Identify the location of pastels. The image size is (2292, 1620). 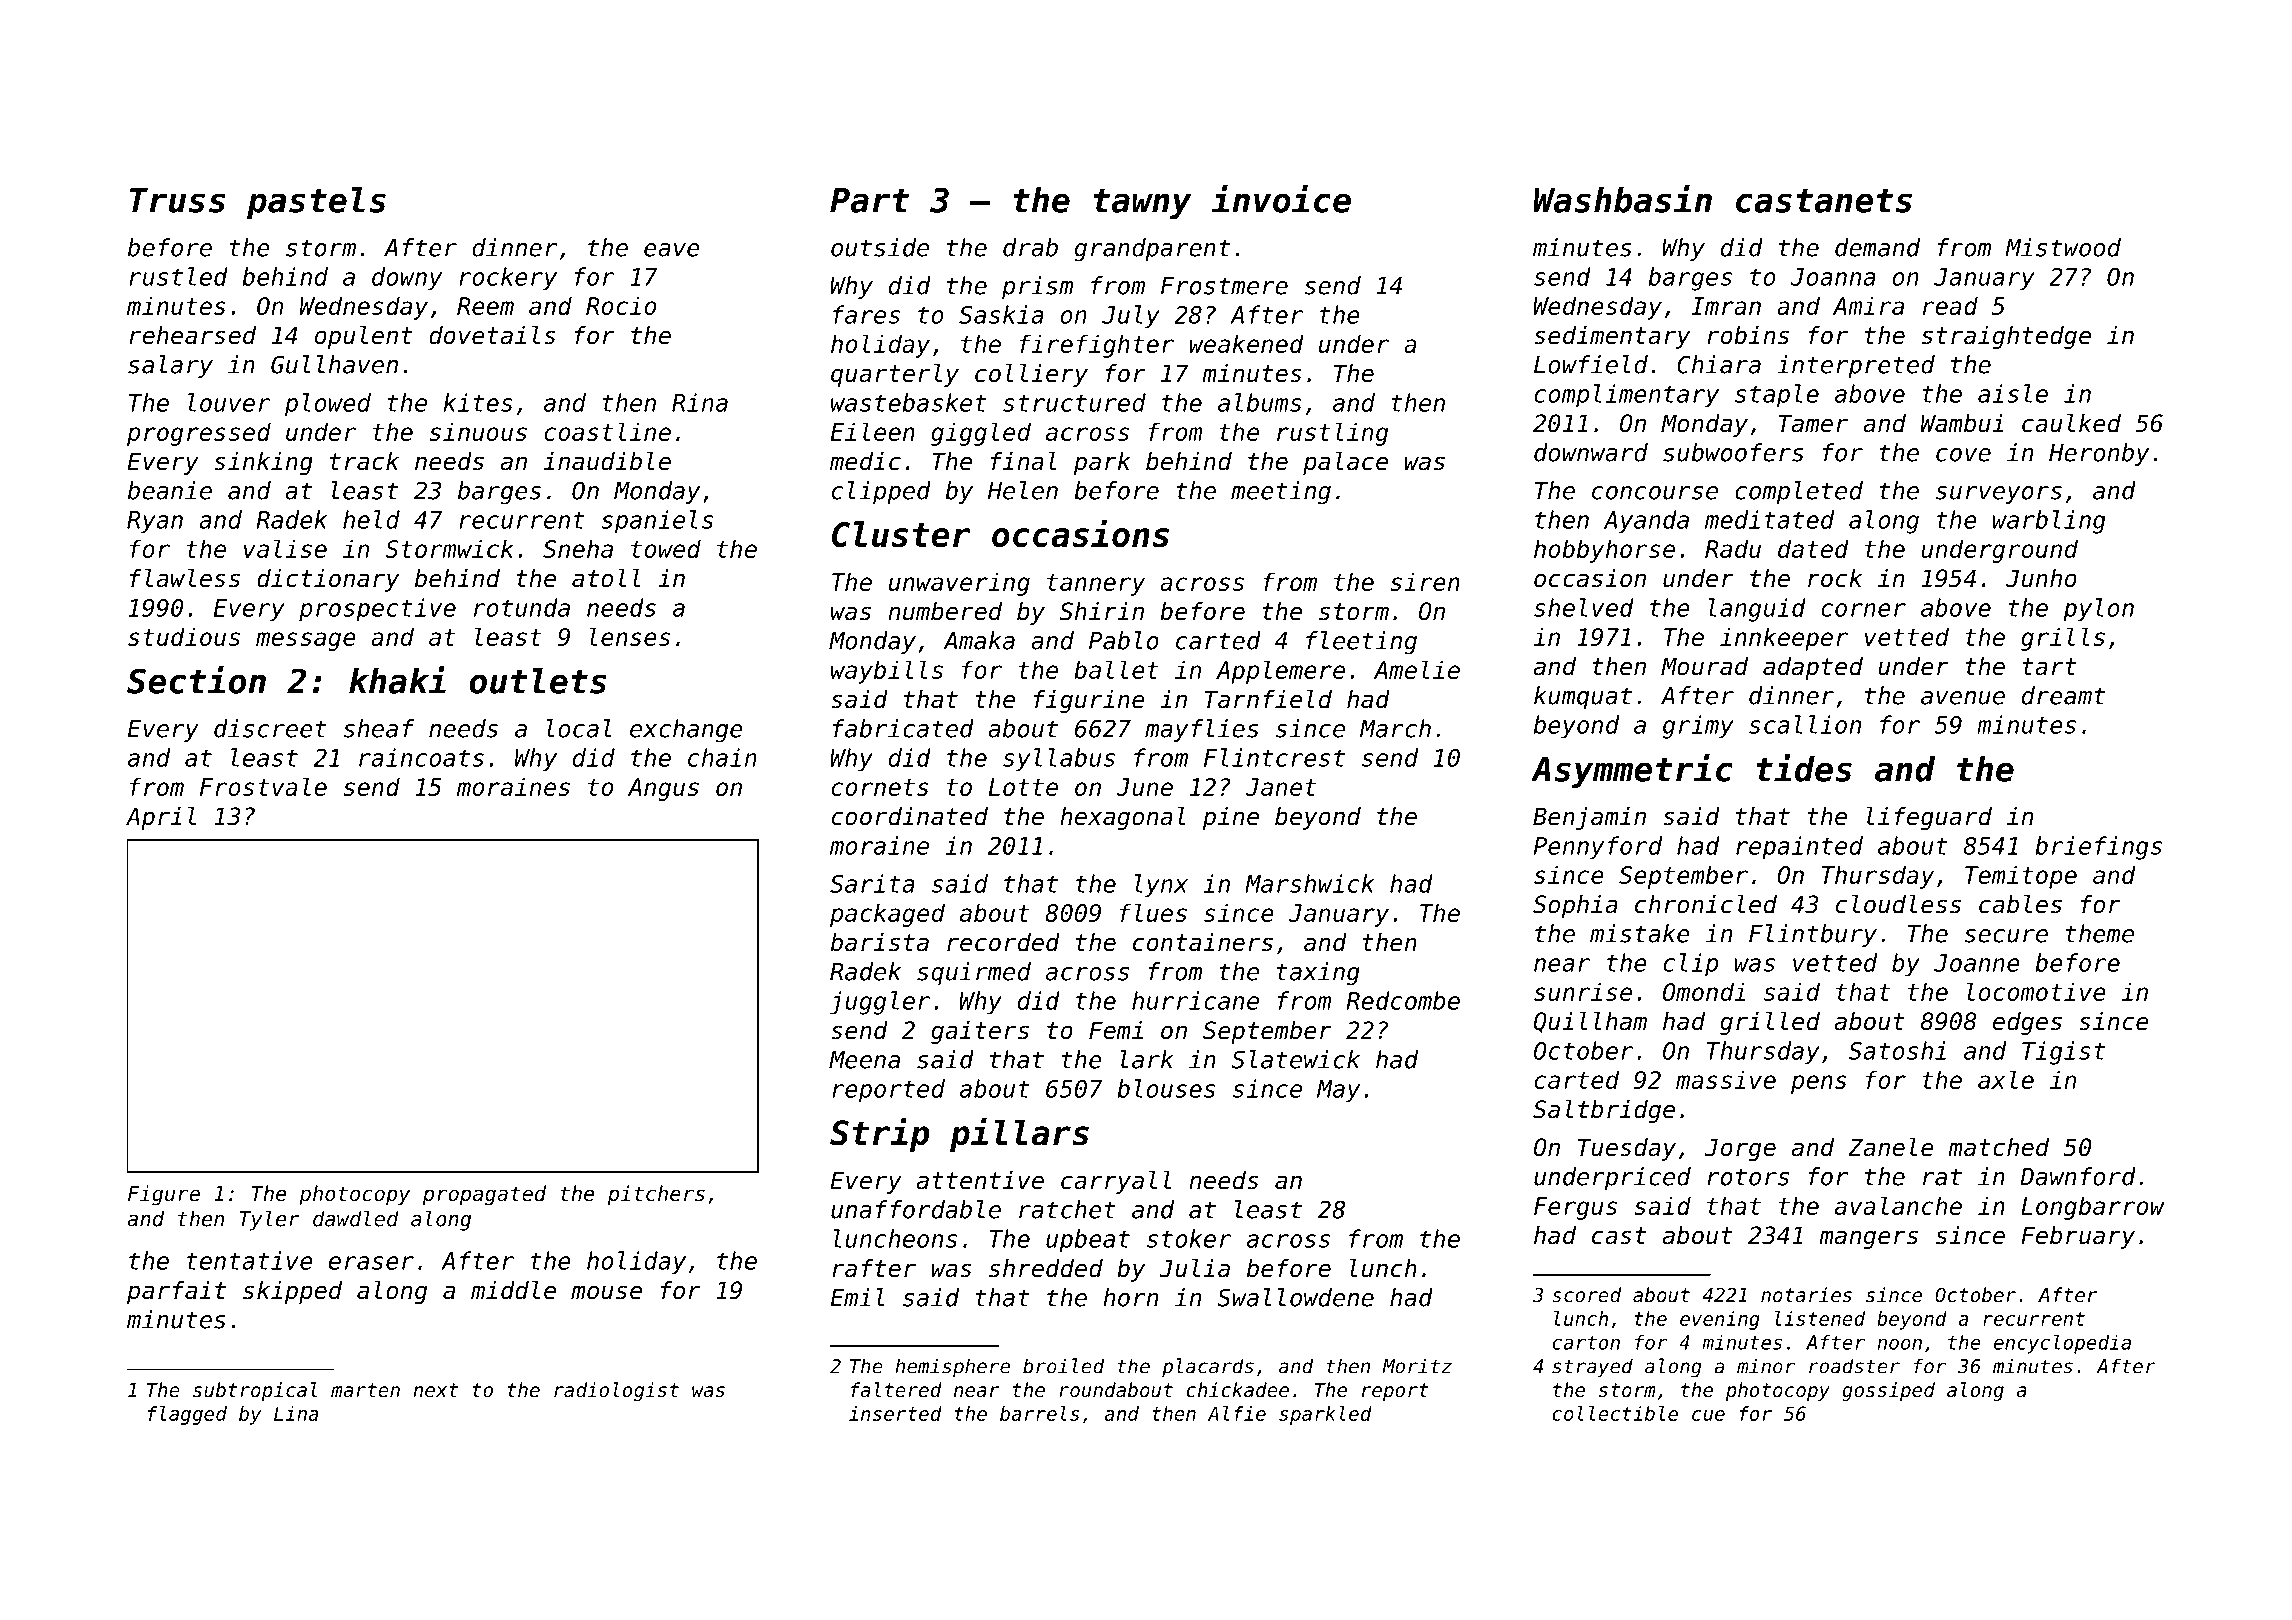
(316, 203).
